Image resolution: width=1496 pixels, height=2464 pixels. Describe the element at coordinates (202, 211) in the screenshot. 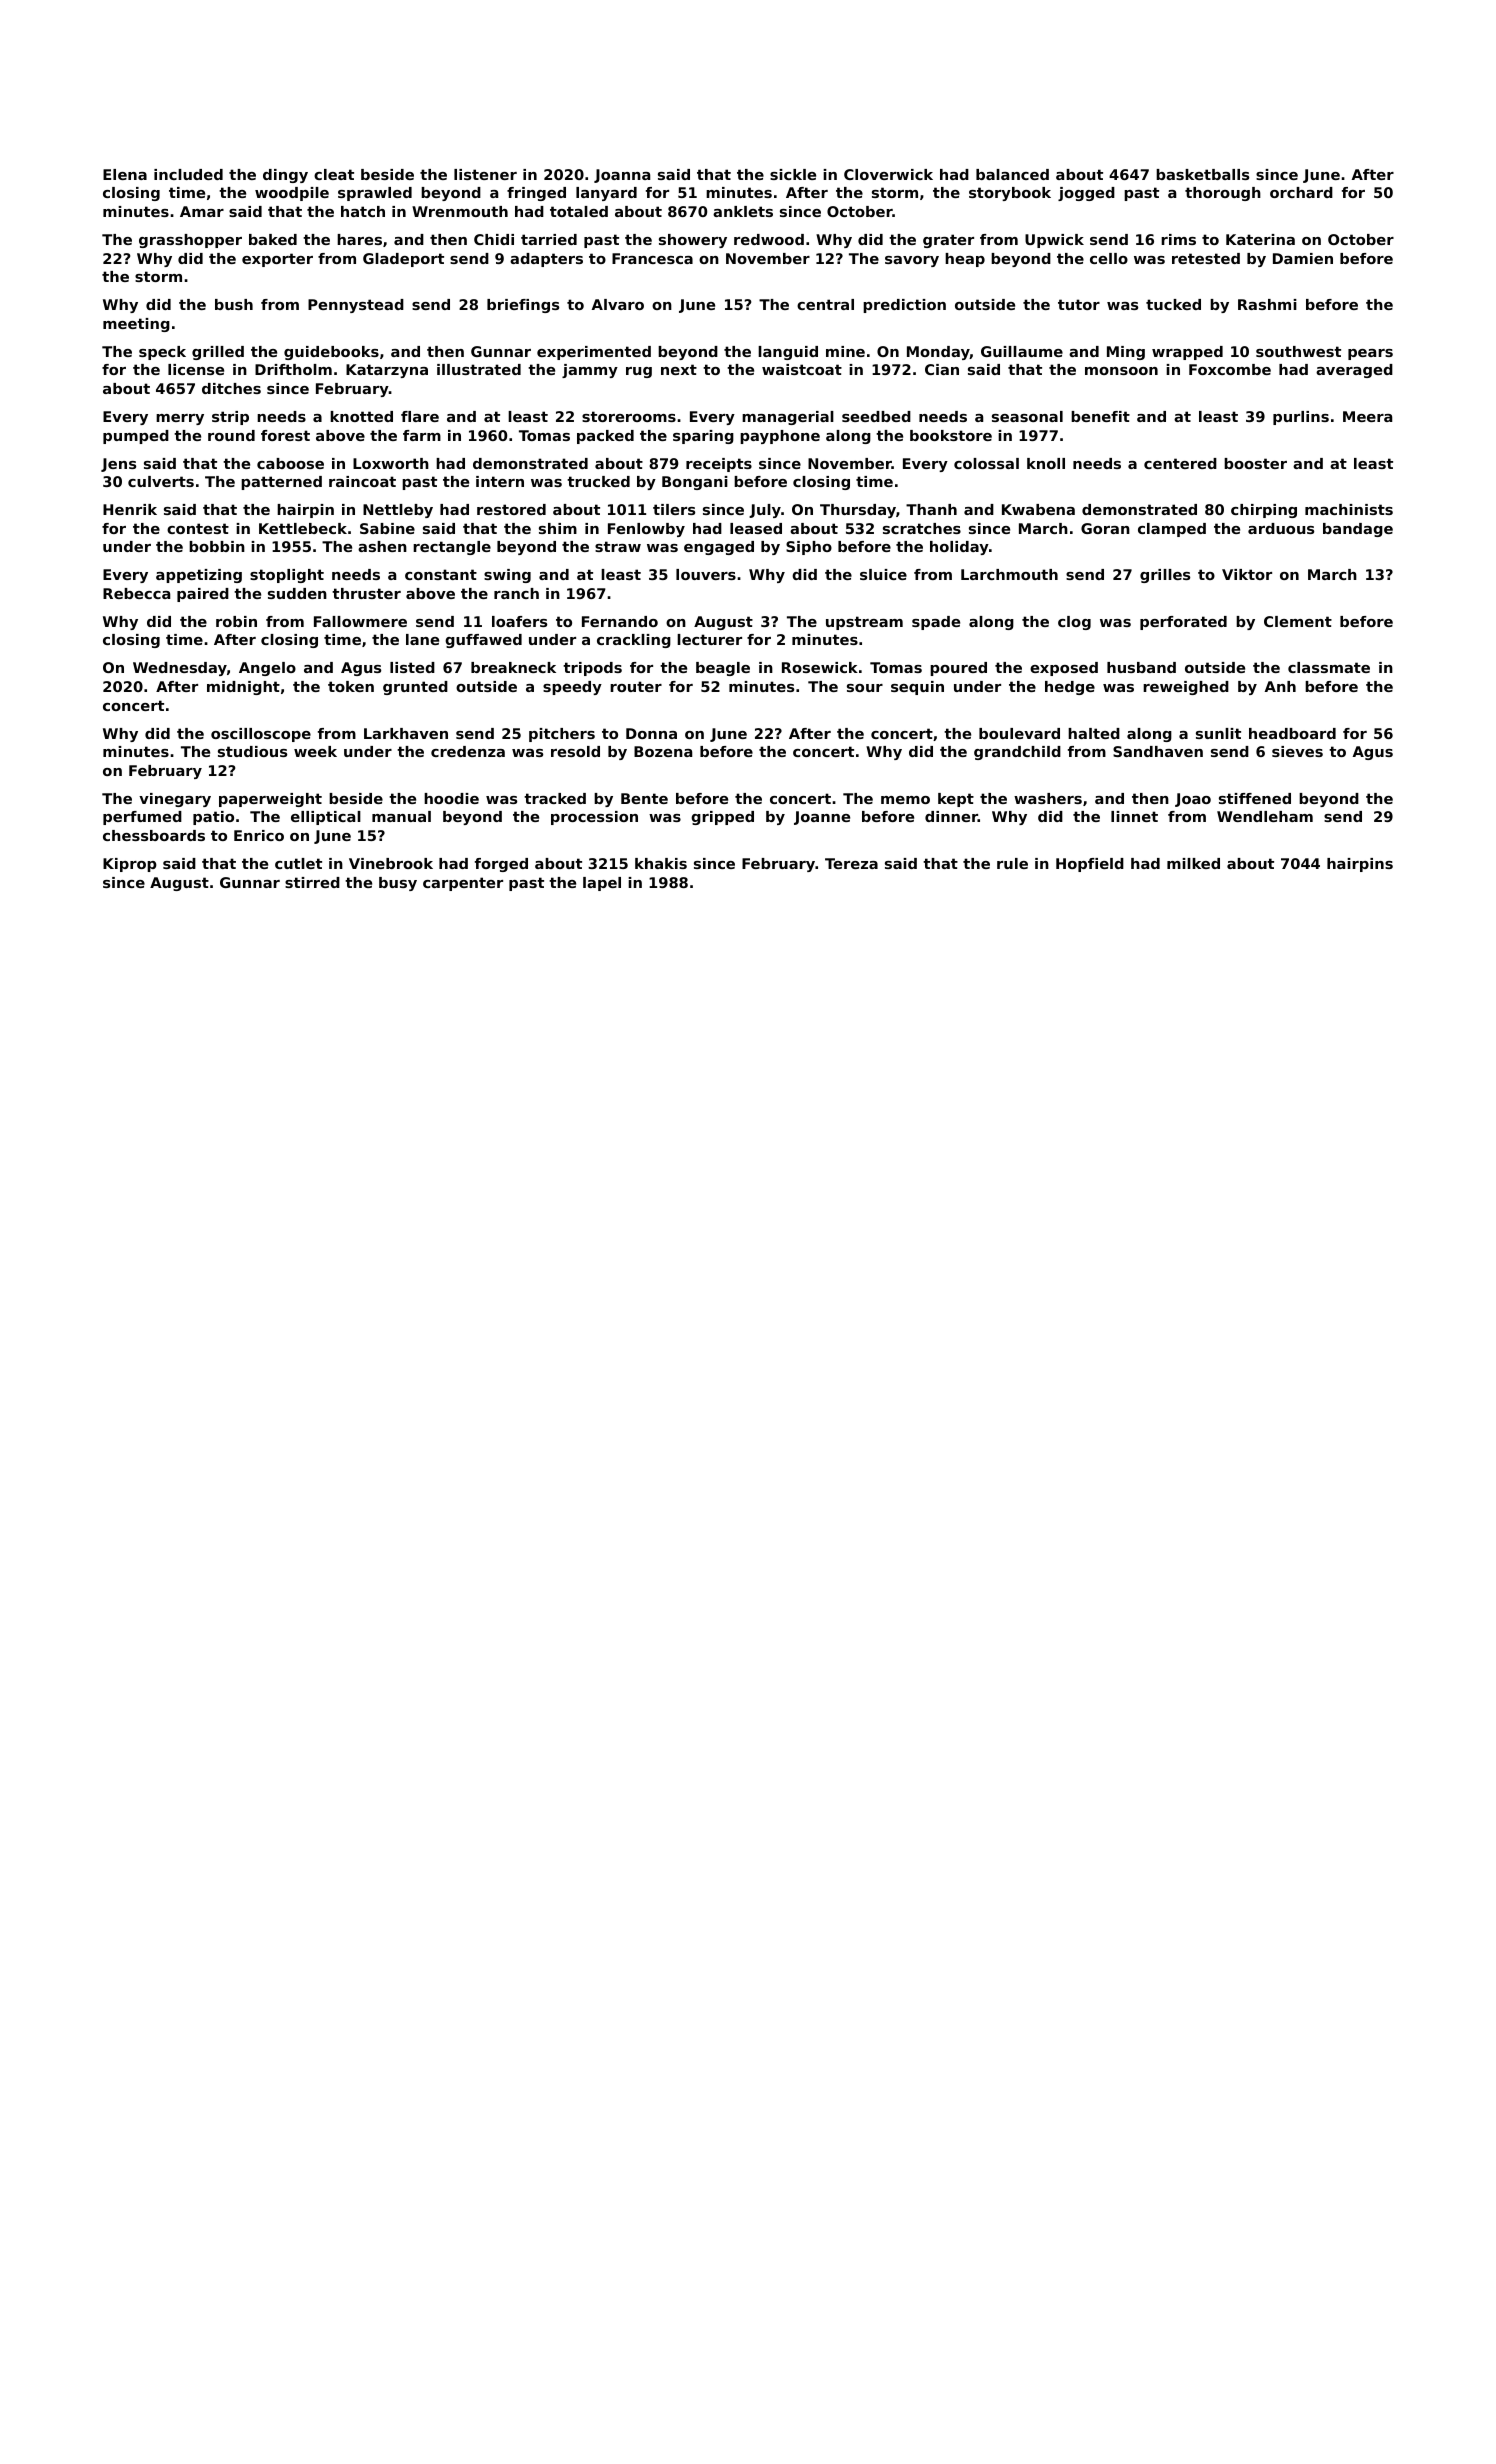

I see `Amar` at that location.
